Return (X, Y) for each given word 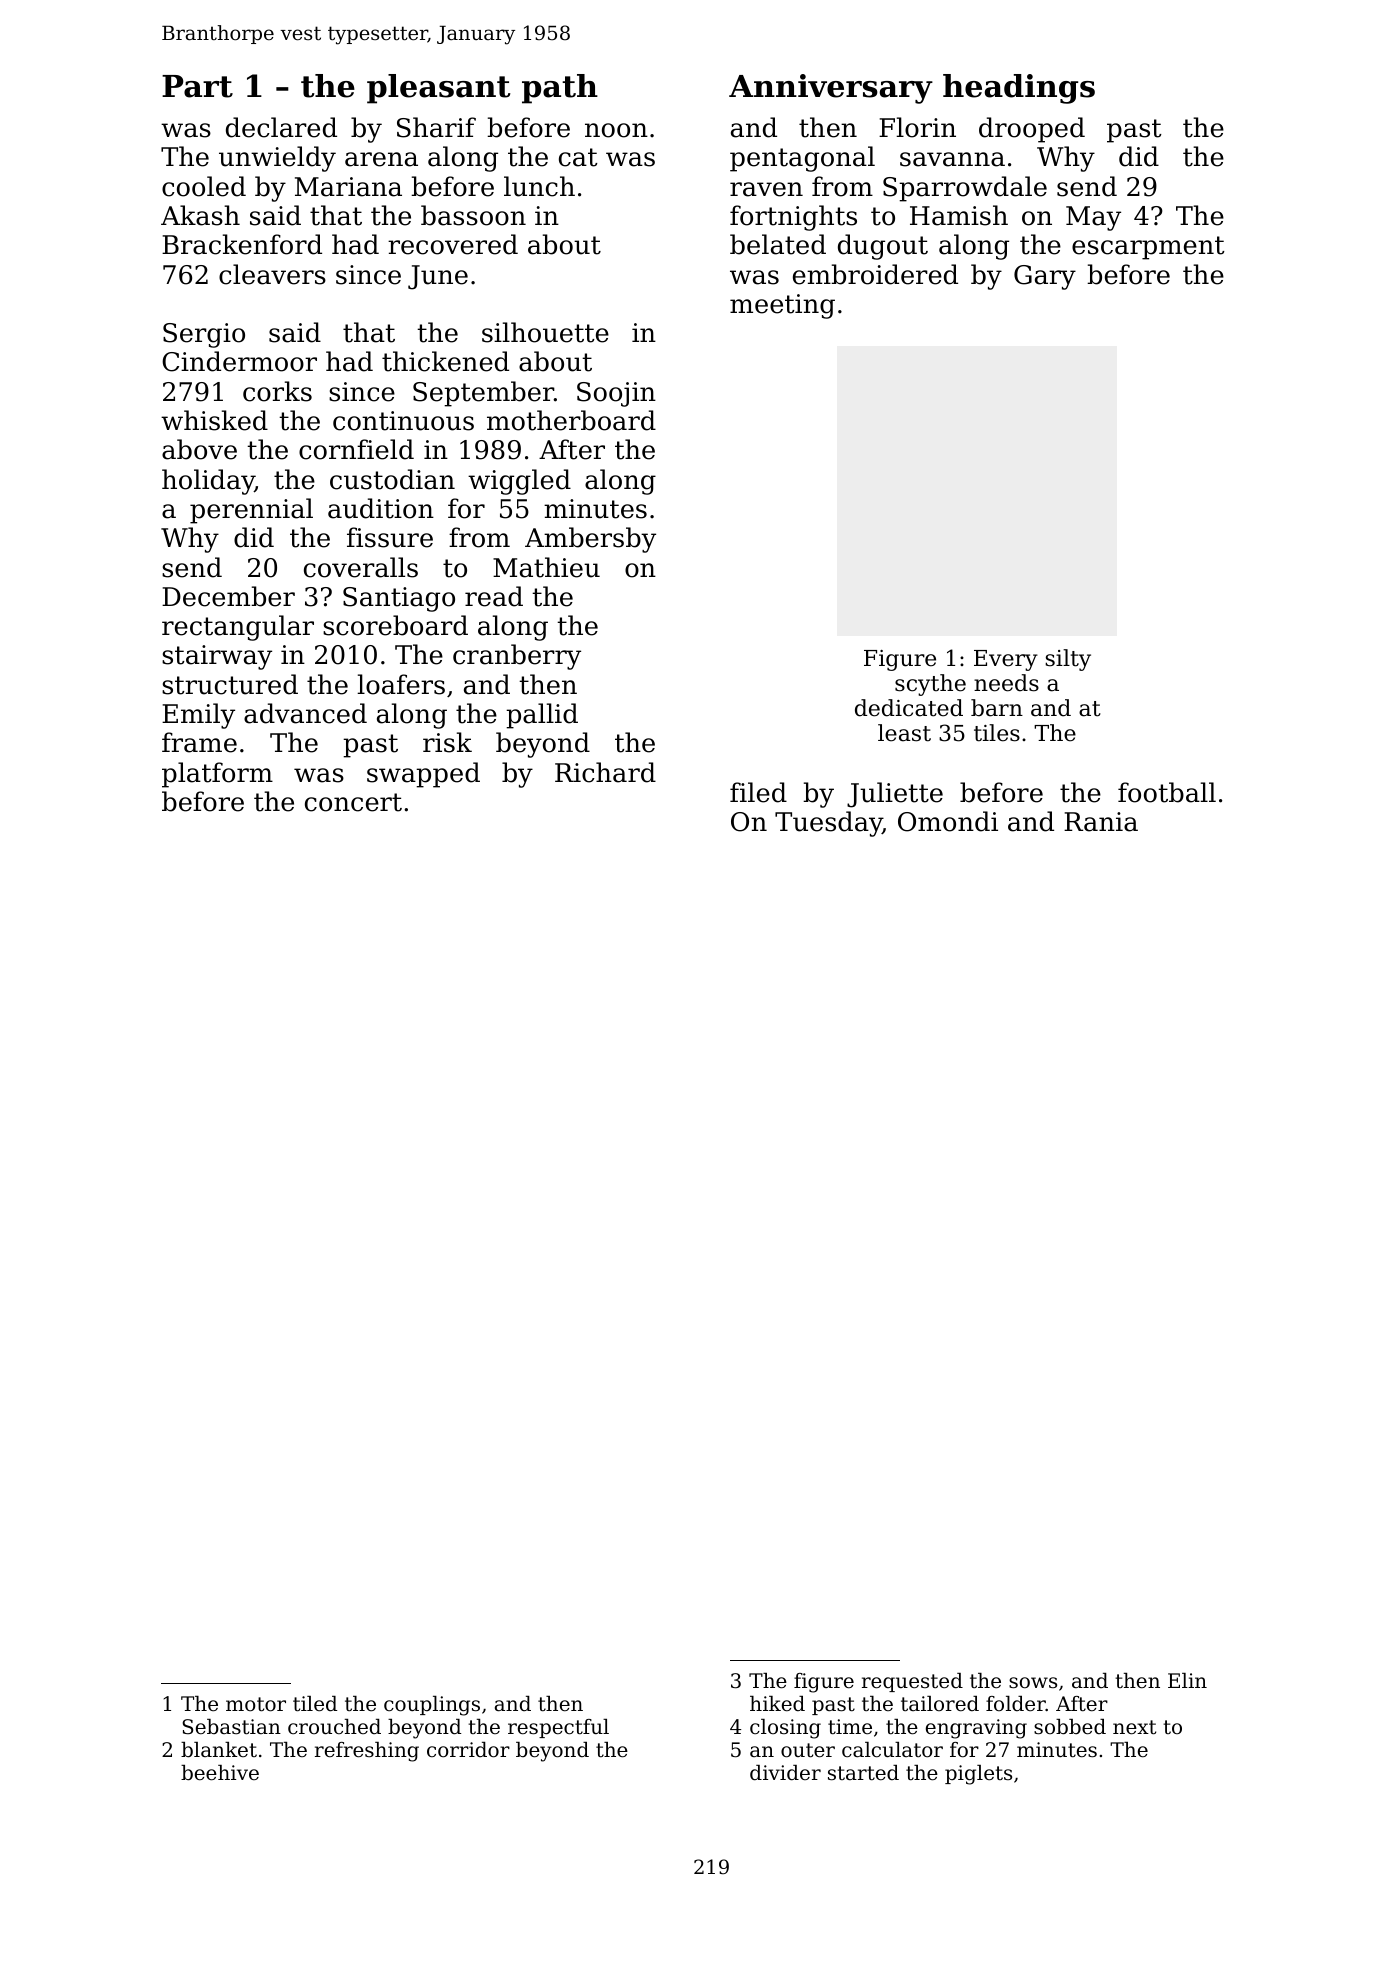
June (438, 277)
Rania (1101, 822)
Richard (605, 772)
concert (353, 802)
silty (1068, 660)
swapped (423, 775)
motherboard (571, 420)
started (863, 1773)
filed (758, 792)
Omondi (948, 821)
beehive (220, 1773)
